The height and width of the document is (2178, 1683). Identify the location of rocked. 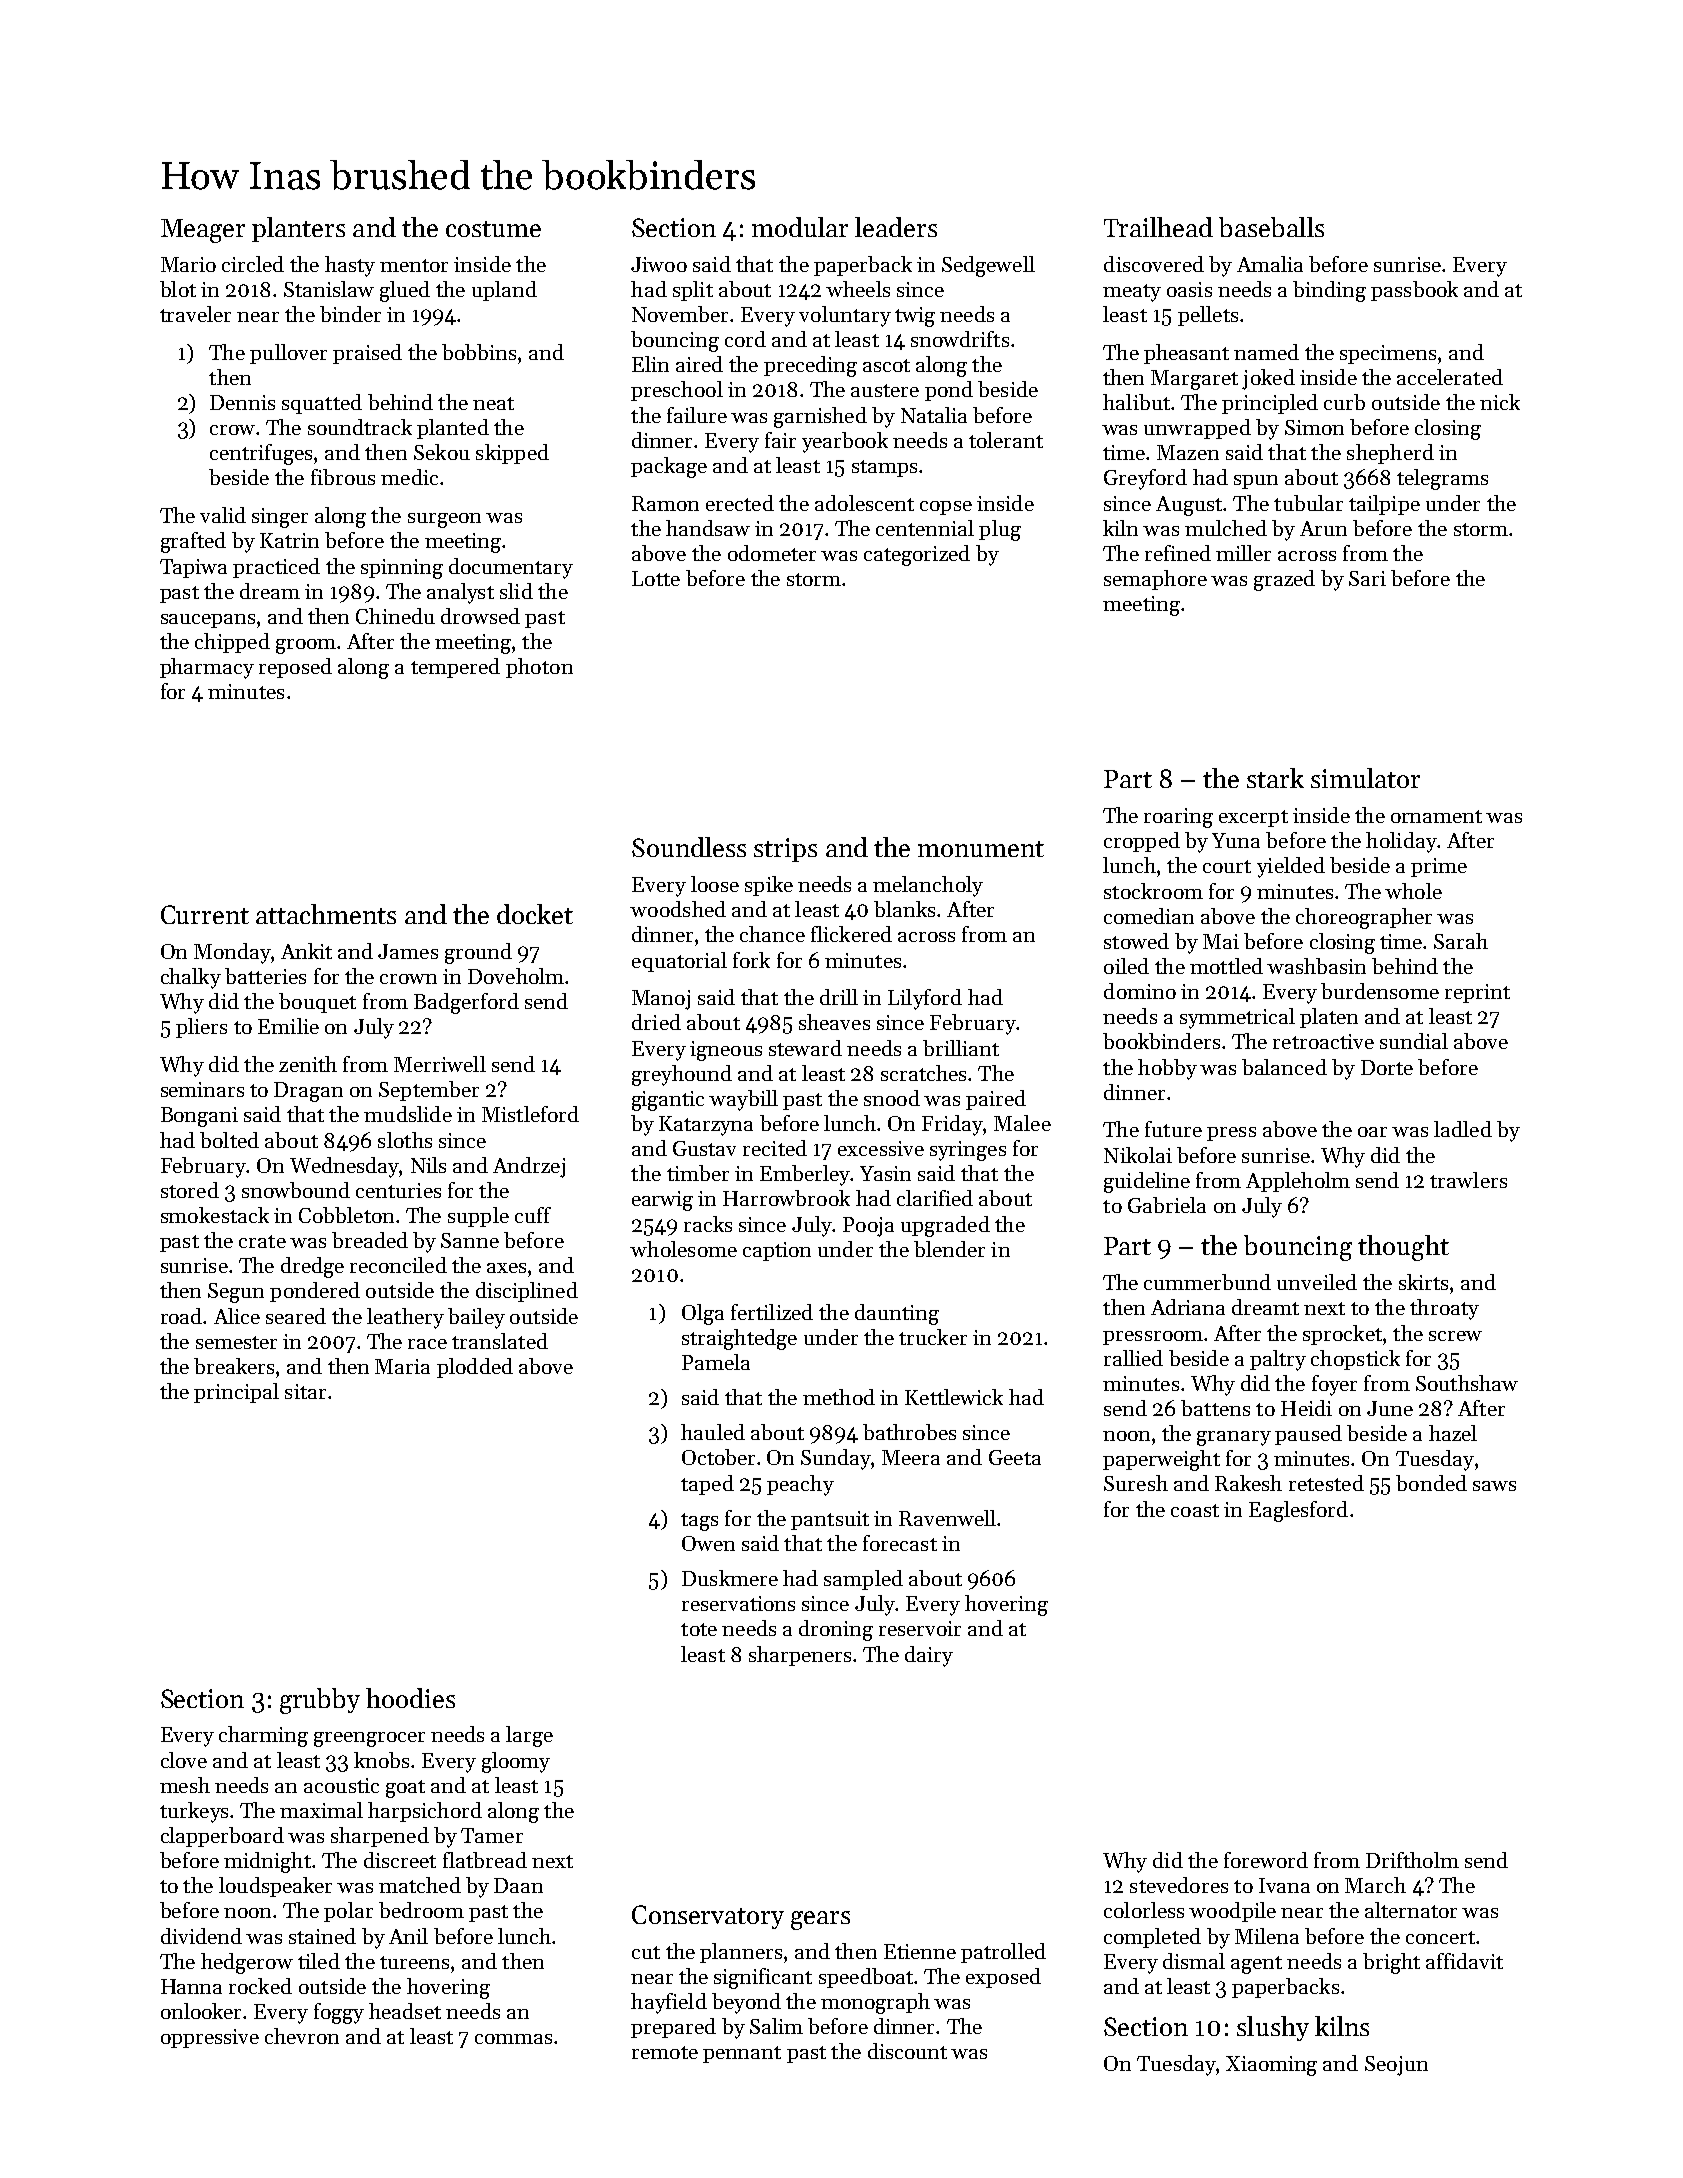
(260, 1986).
